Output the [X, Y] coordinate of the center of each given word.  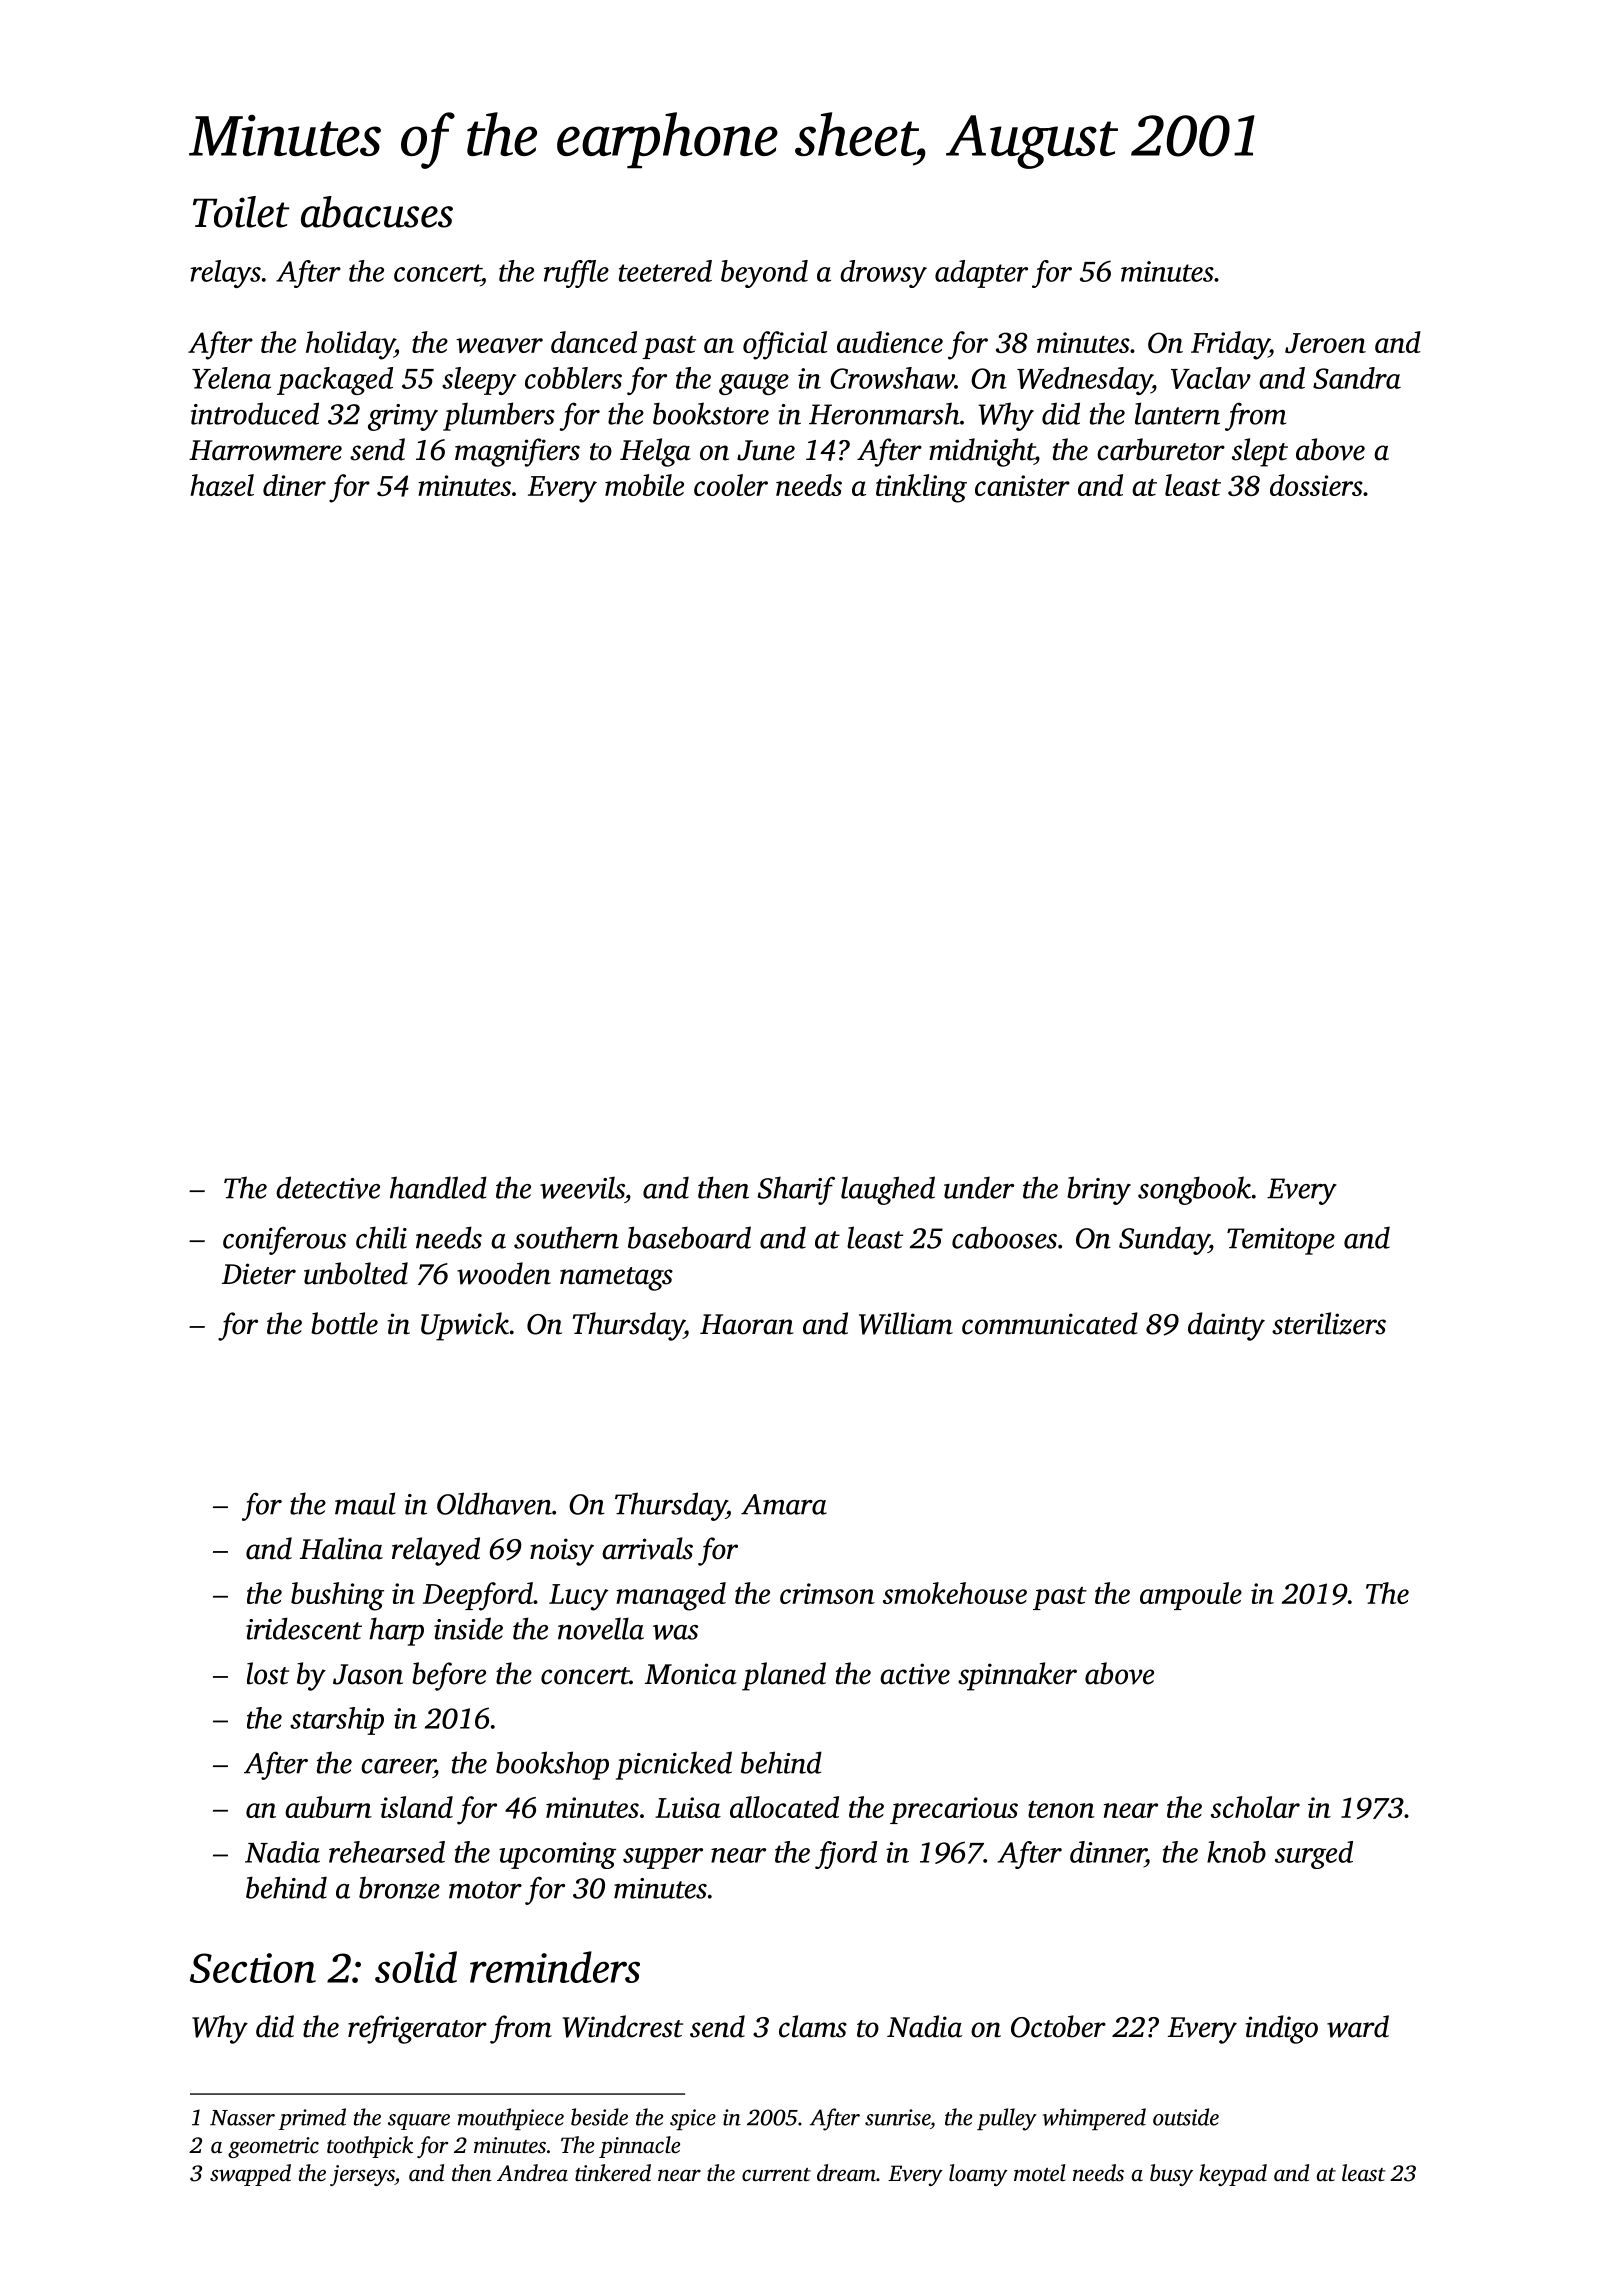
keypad [1233, 2175]
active [915, 1674]
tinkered [613, 2173]
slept [1260, 452]
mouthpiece [511, 2119]
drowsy [883, 274]
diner [294, 485]
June [766, 450]
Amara [784, 1504]
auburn [328, 1807]
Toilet [241, 212]
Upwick [465, 1326]
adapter [981, 274]
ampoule [1191, 1596]
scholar [1255, 1807]
